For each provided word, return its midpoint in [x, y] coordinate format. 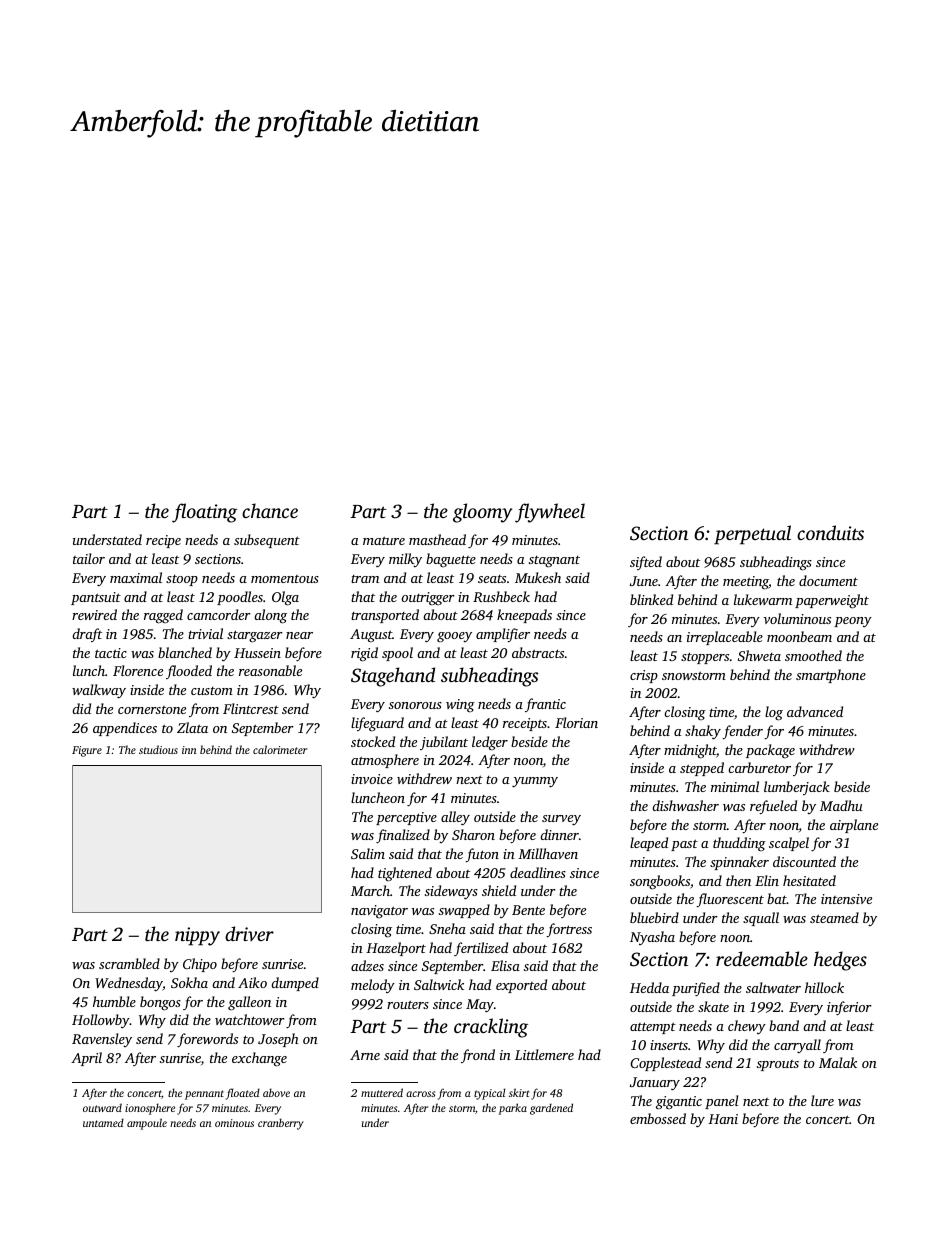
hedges [840, 961]
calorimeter [280, 749]
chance [270, 510]
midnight [690, 751]
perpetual [752, 535]
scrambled [129, 963]
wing [460, 706]
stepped [702, 769]
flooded [189, 672]
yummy [535, 782]
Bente [528, 910]
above [276, 1092]
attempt [653, 1028]
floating [204, 513]
